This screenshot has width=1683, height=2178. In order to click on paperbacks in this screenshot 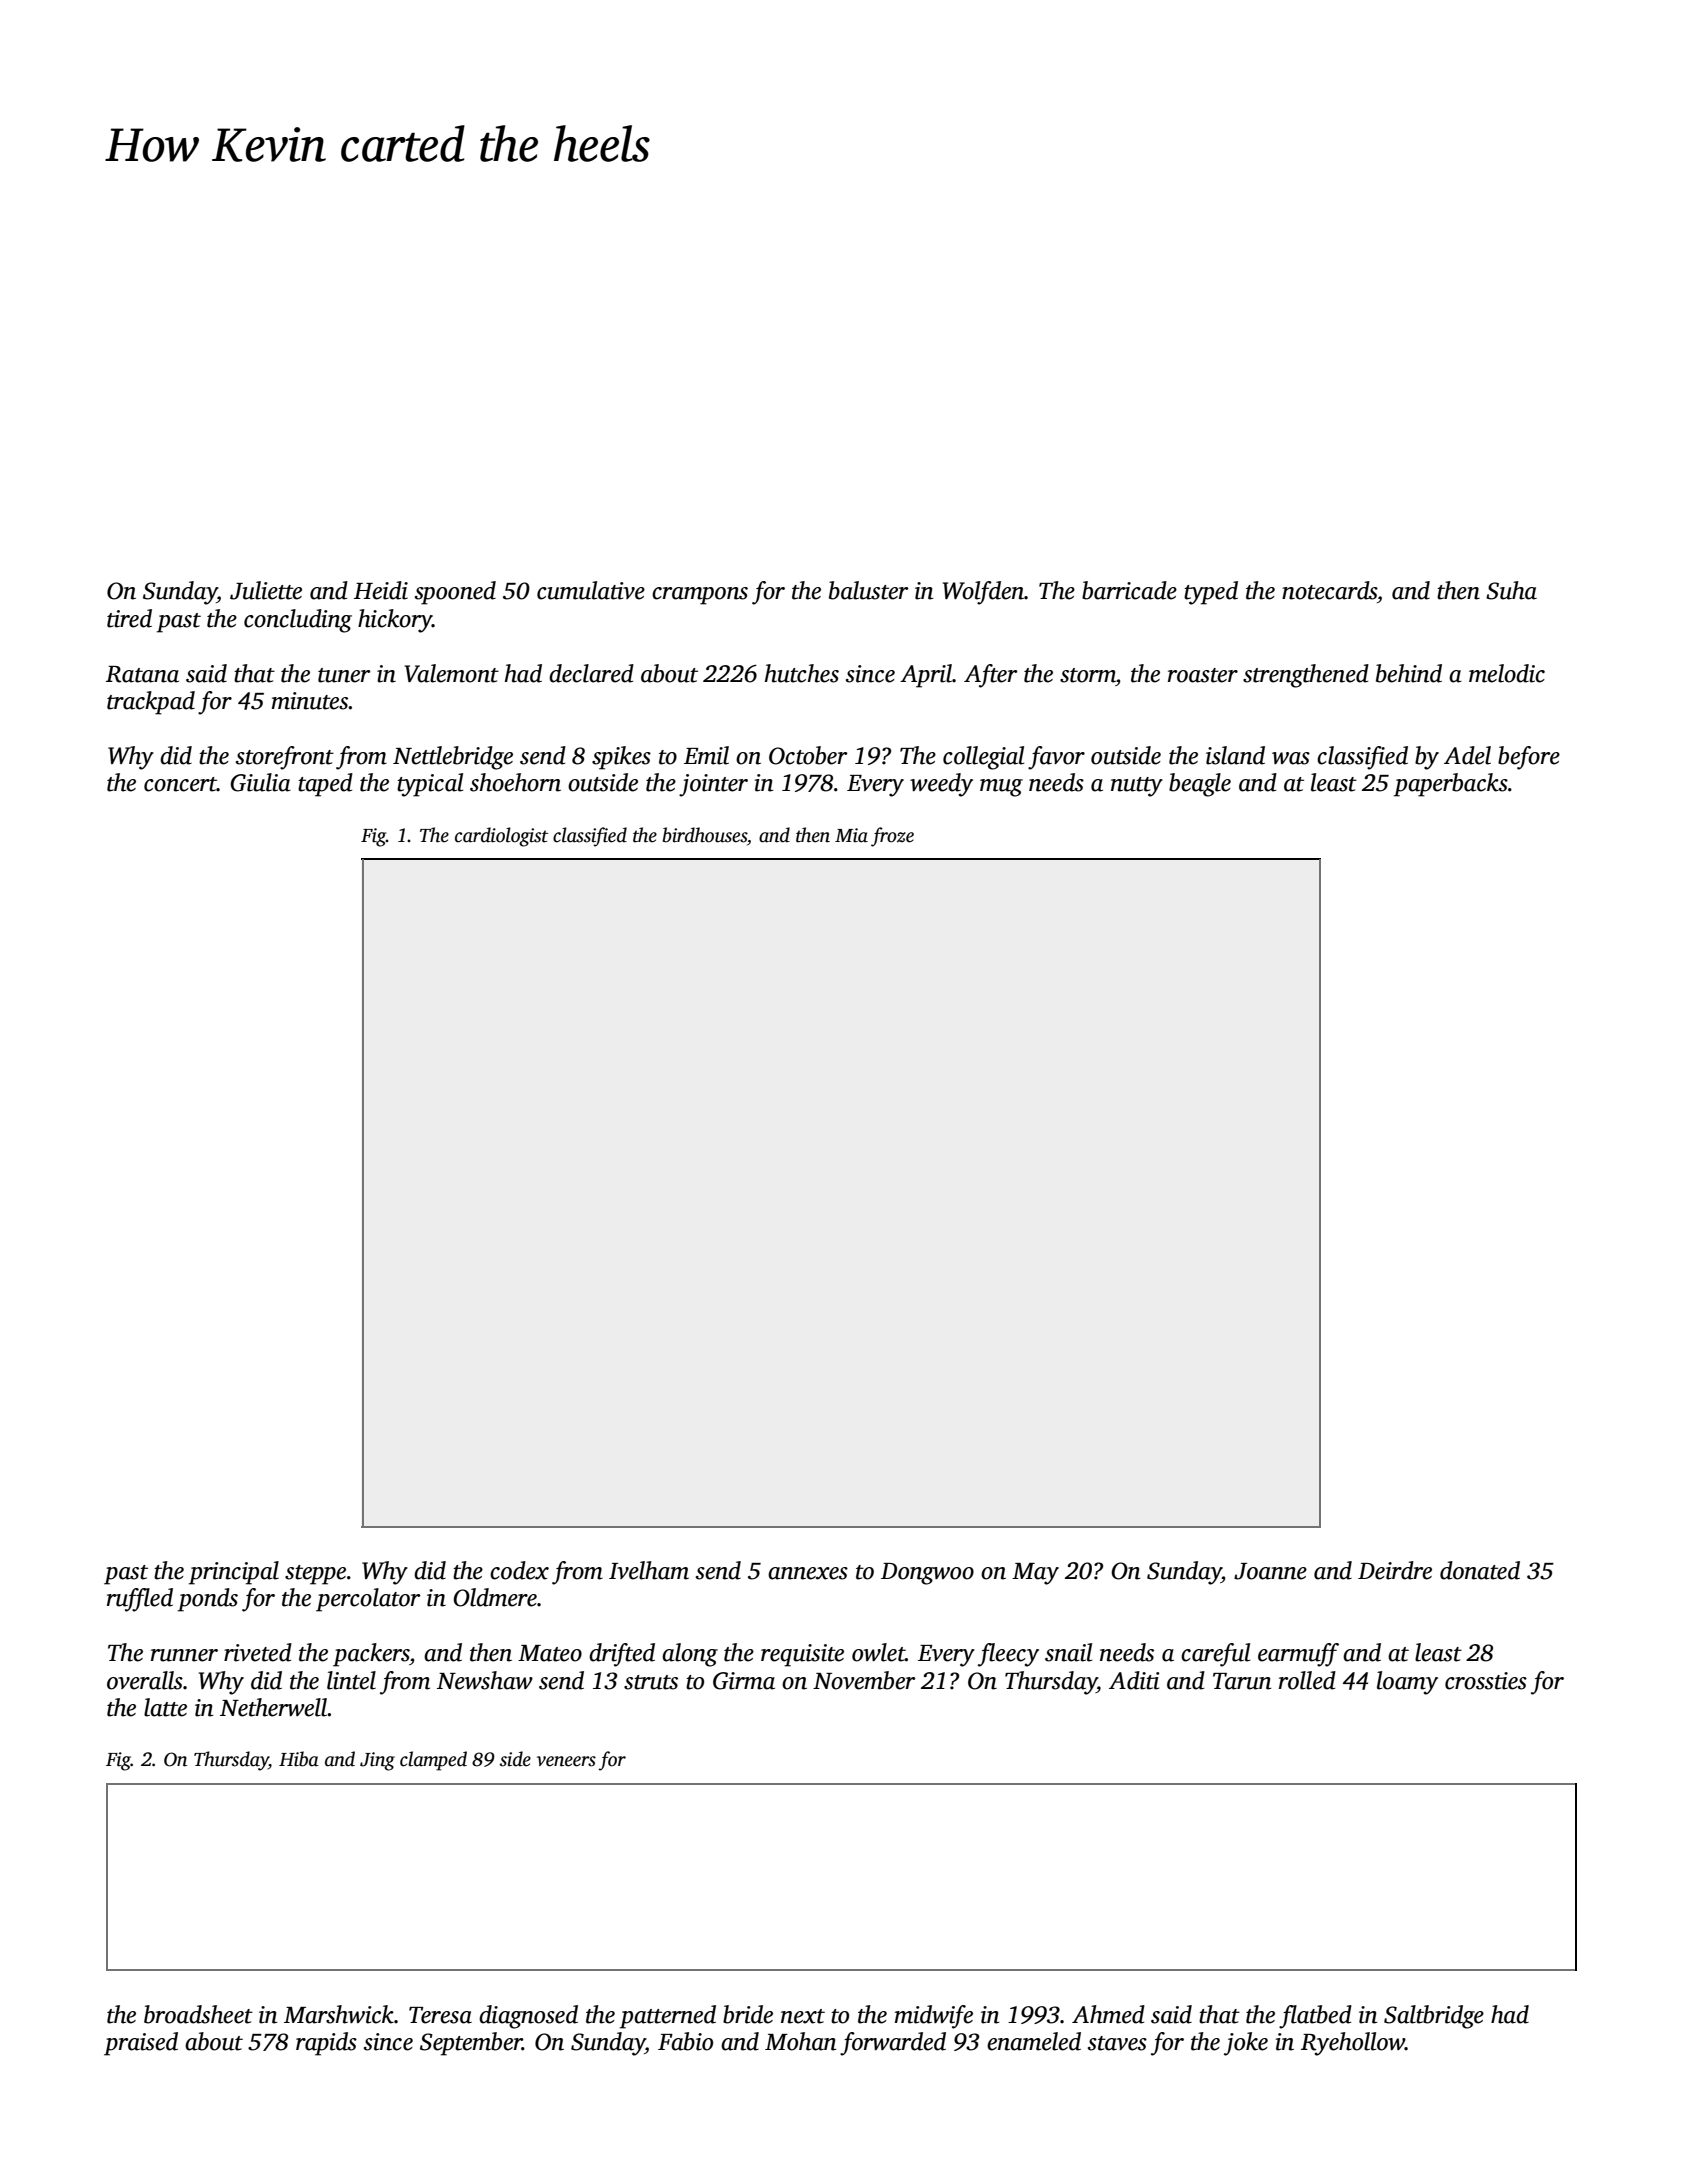, I will do `click(1451, 785)`.
